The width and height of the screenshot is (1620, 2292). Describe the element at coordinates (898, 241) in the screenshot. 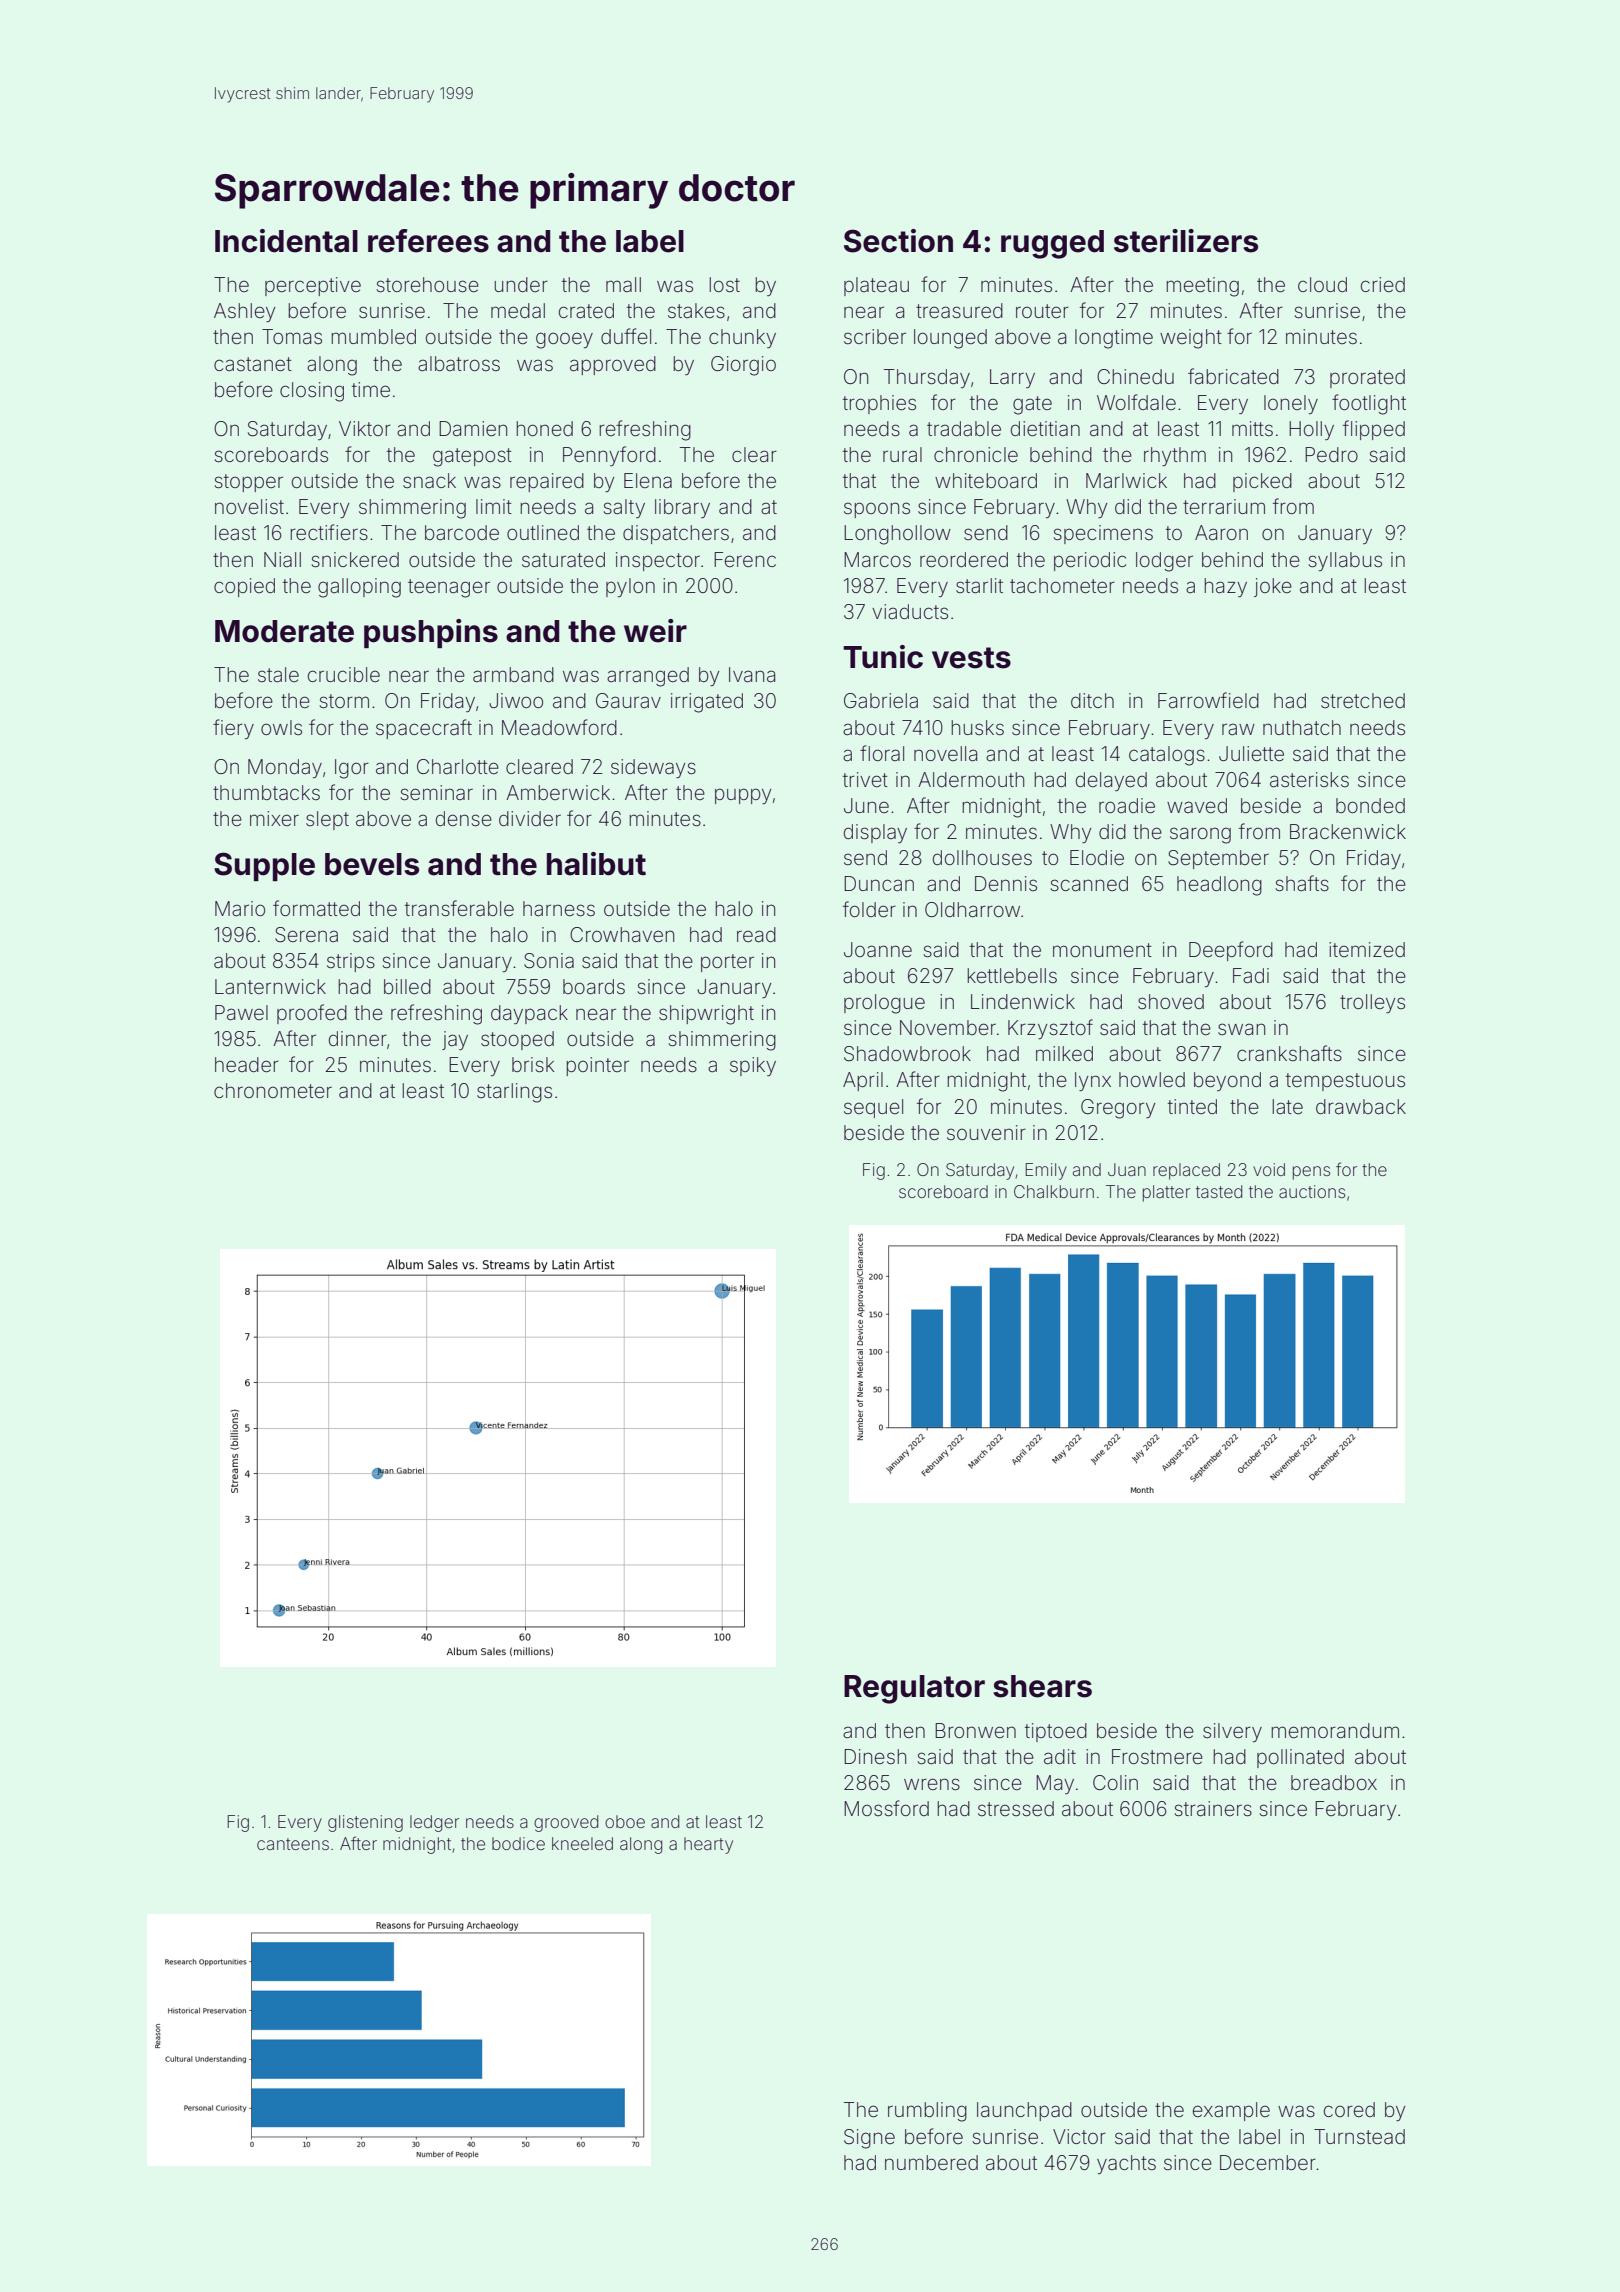

I see `Section` at that location.
